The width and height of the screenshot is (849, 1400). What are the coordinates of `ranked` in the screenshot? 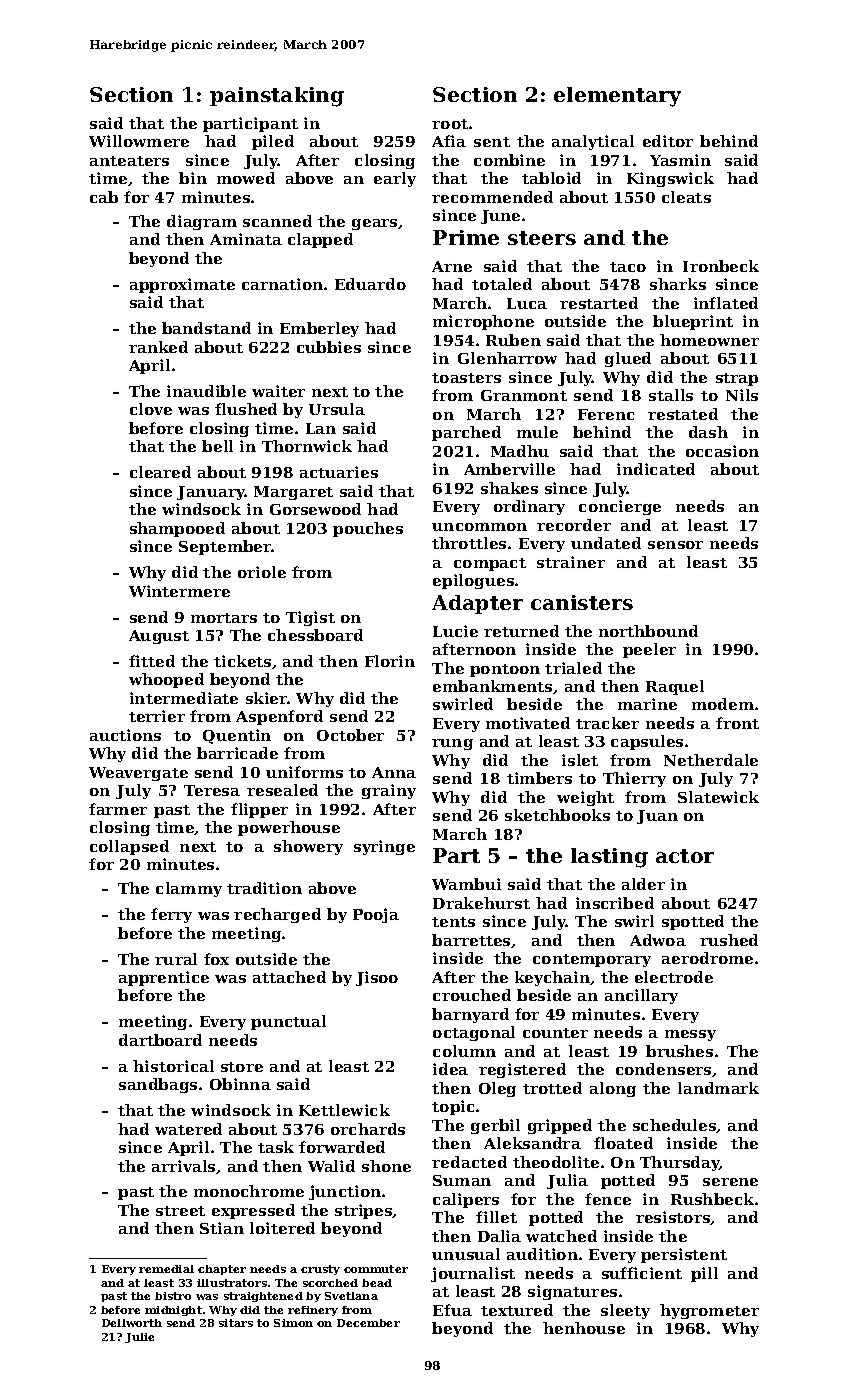 It's located at (158, 347).
